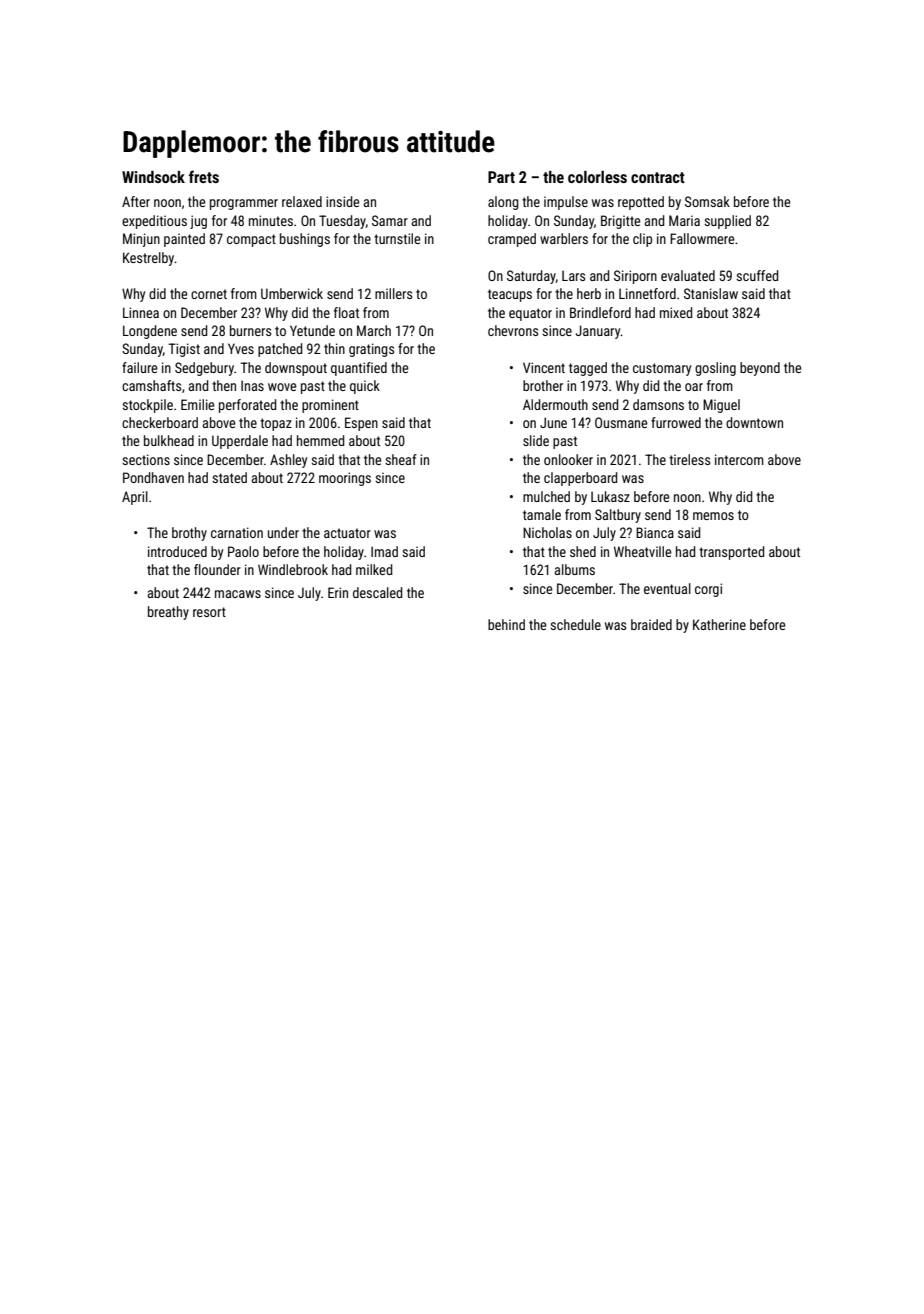 The width and height of the image is (924, 1314). What do you see at coordinates (713, 516) in the image?
I see `memos` at bounding box center [713, 516].
